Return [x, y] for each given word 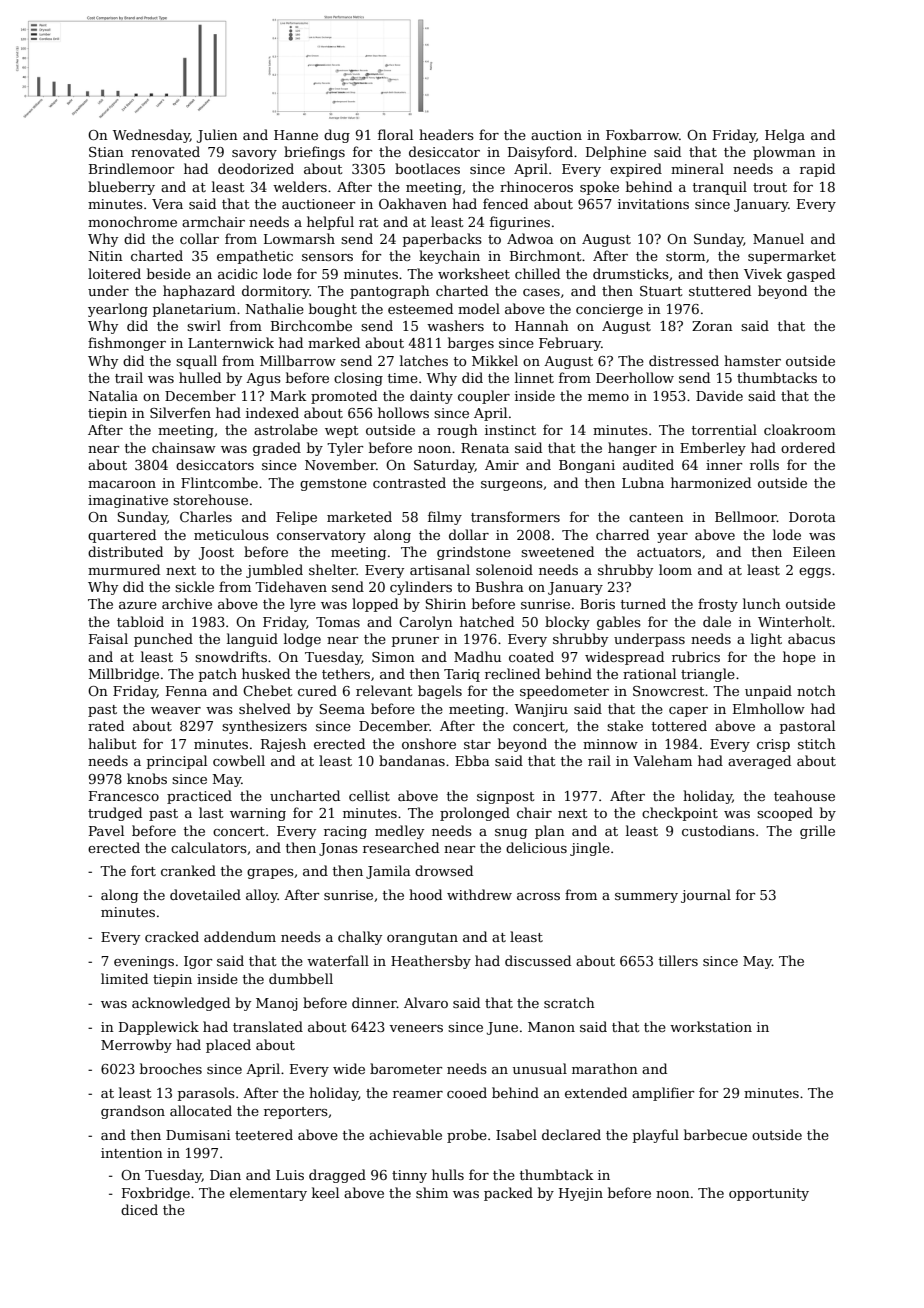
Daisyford [540, 153]
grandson [133, 1112]
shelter [333, 569]
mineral [697, 168]
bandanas [412, 760]
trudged [115, 814]
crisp [773, 745]
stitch [817, 743]
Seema [342, 709]
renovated [165, 151]
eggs [815, 573]
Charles [206, 516]
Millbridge [124, 675]
